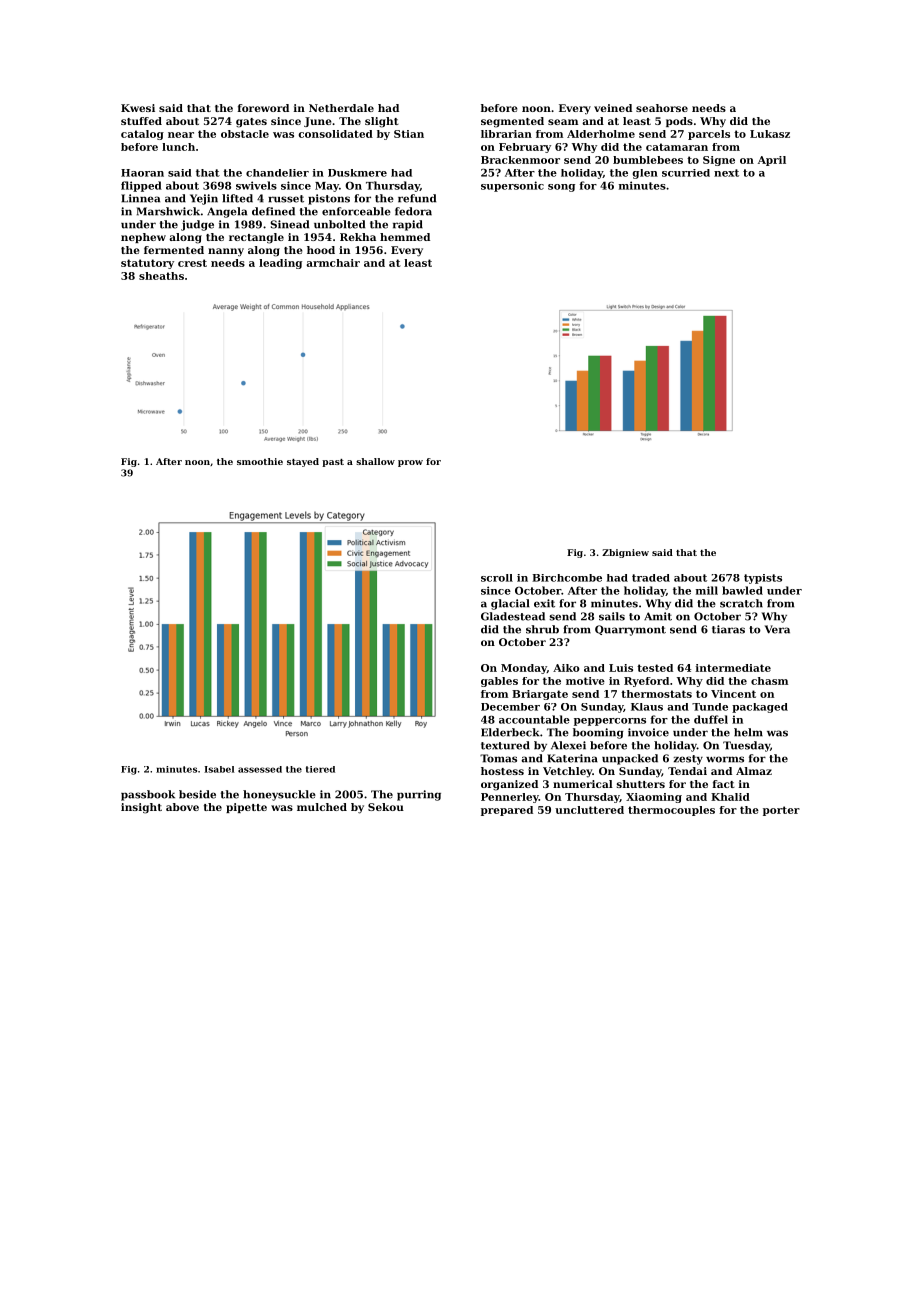  Describe the element at coordinates (260, 769) in the image. I see `assessed` at that location.
